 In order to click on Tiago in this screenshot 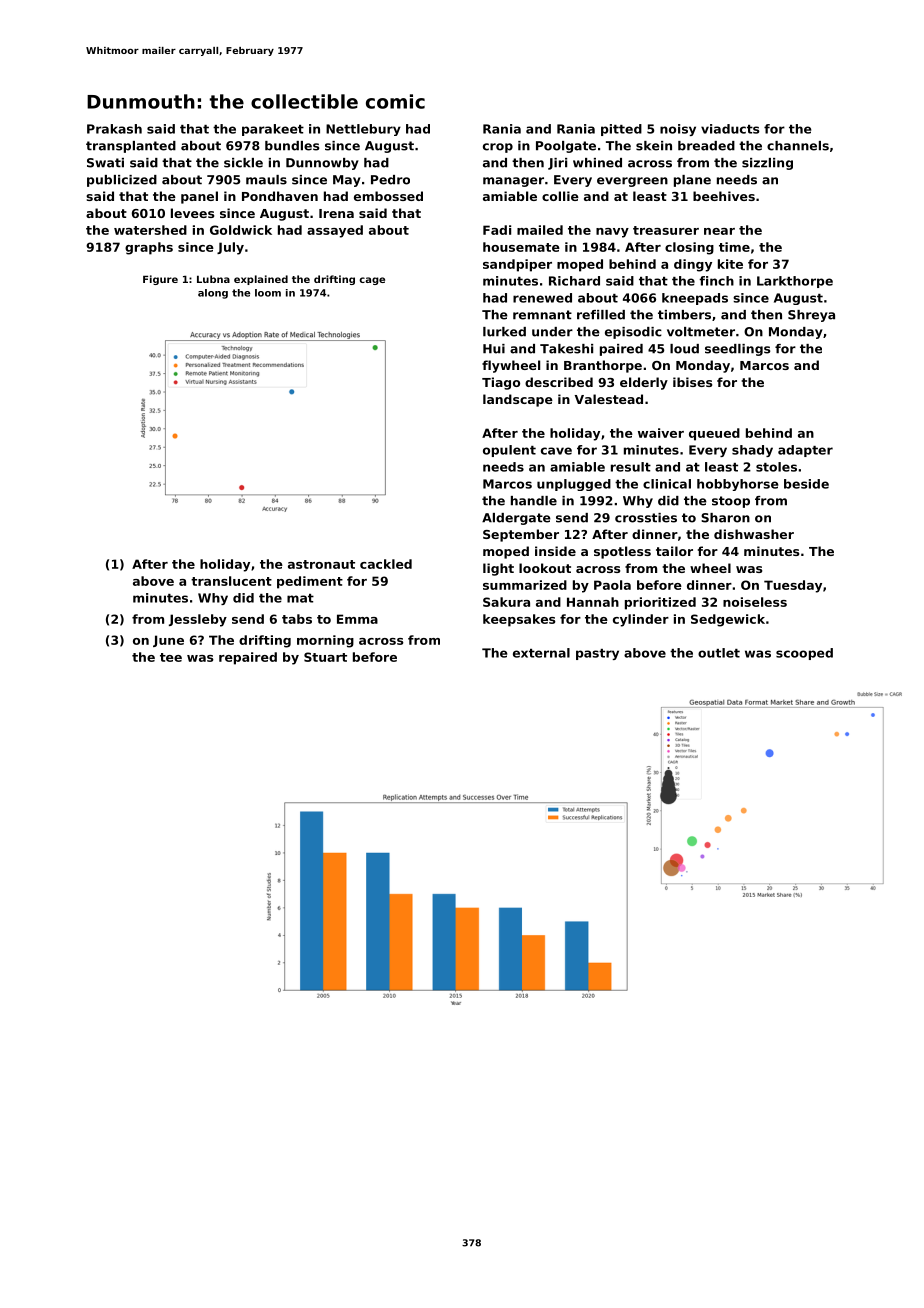, I will do `click(501, 383)`.
